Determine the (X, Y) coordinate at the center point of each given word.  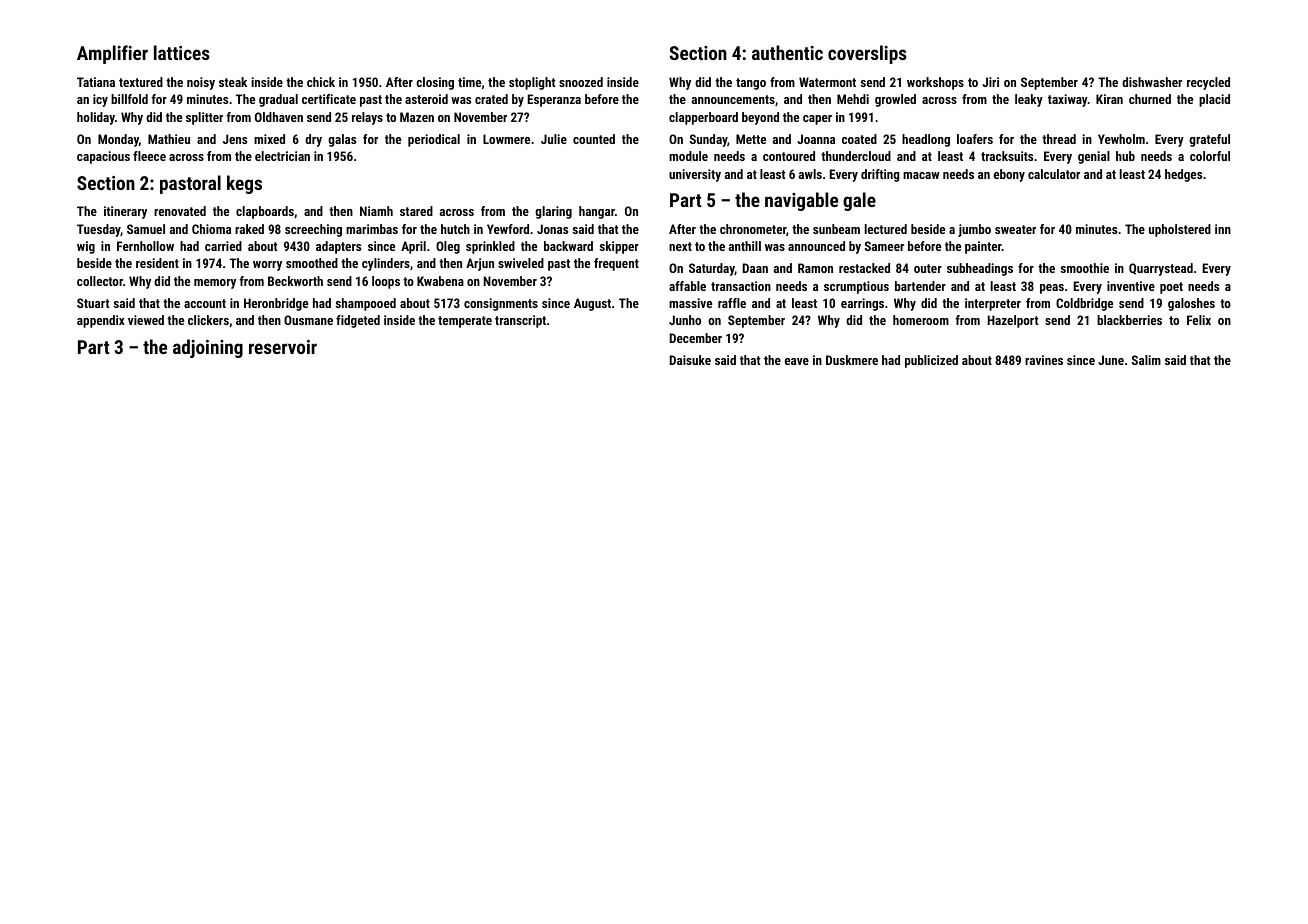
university (695, 175)
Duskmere (852, 360)
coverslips (867, 54)
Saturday (712, 269)
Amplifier (112, 54)
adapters (338, 247)
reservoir (283, 347)
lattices (182, 52)
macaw (921, 175)
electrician (282, 156)
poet (1171, 288)
